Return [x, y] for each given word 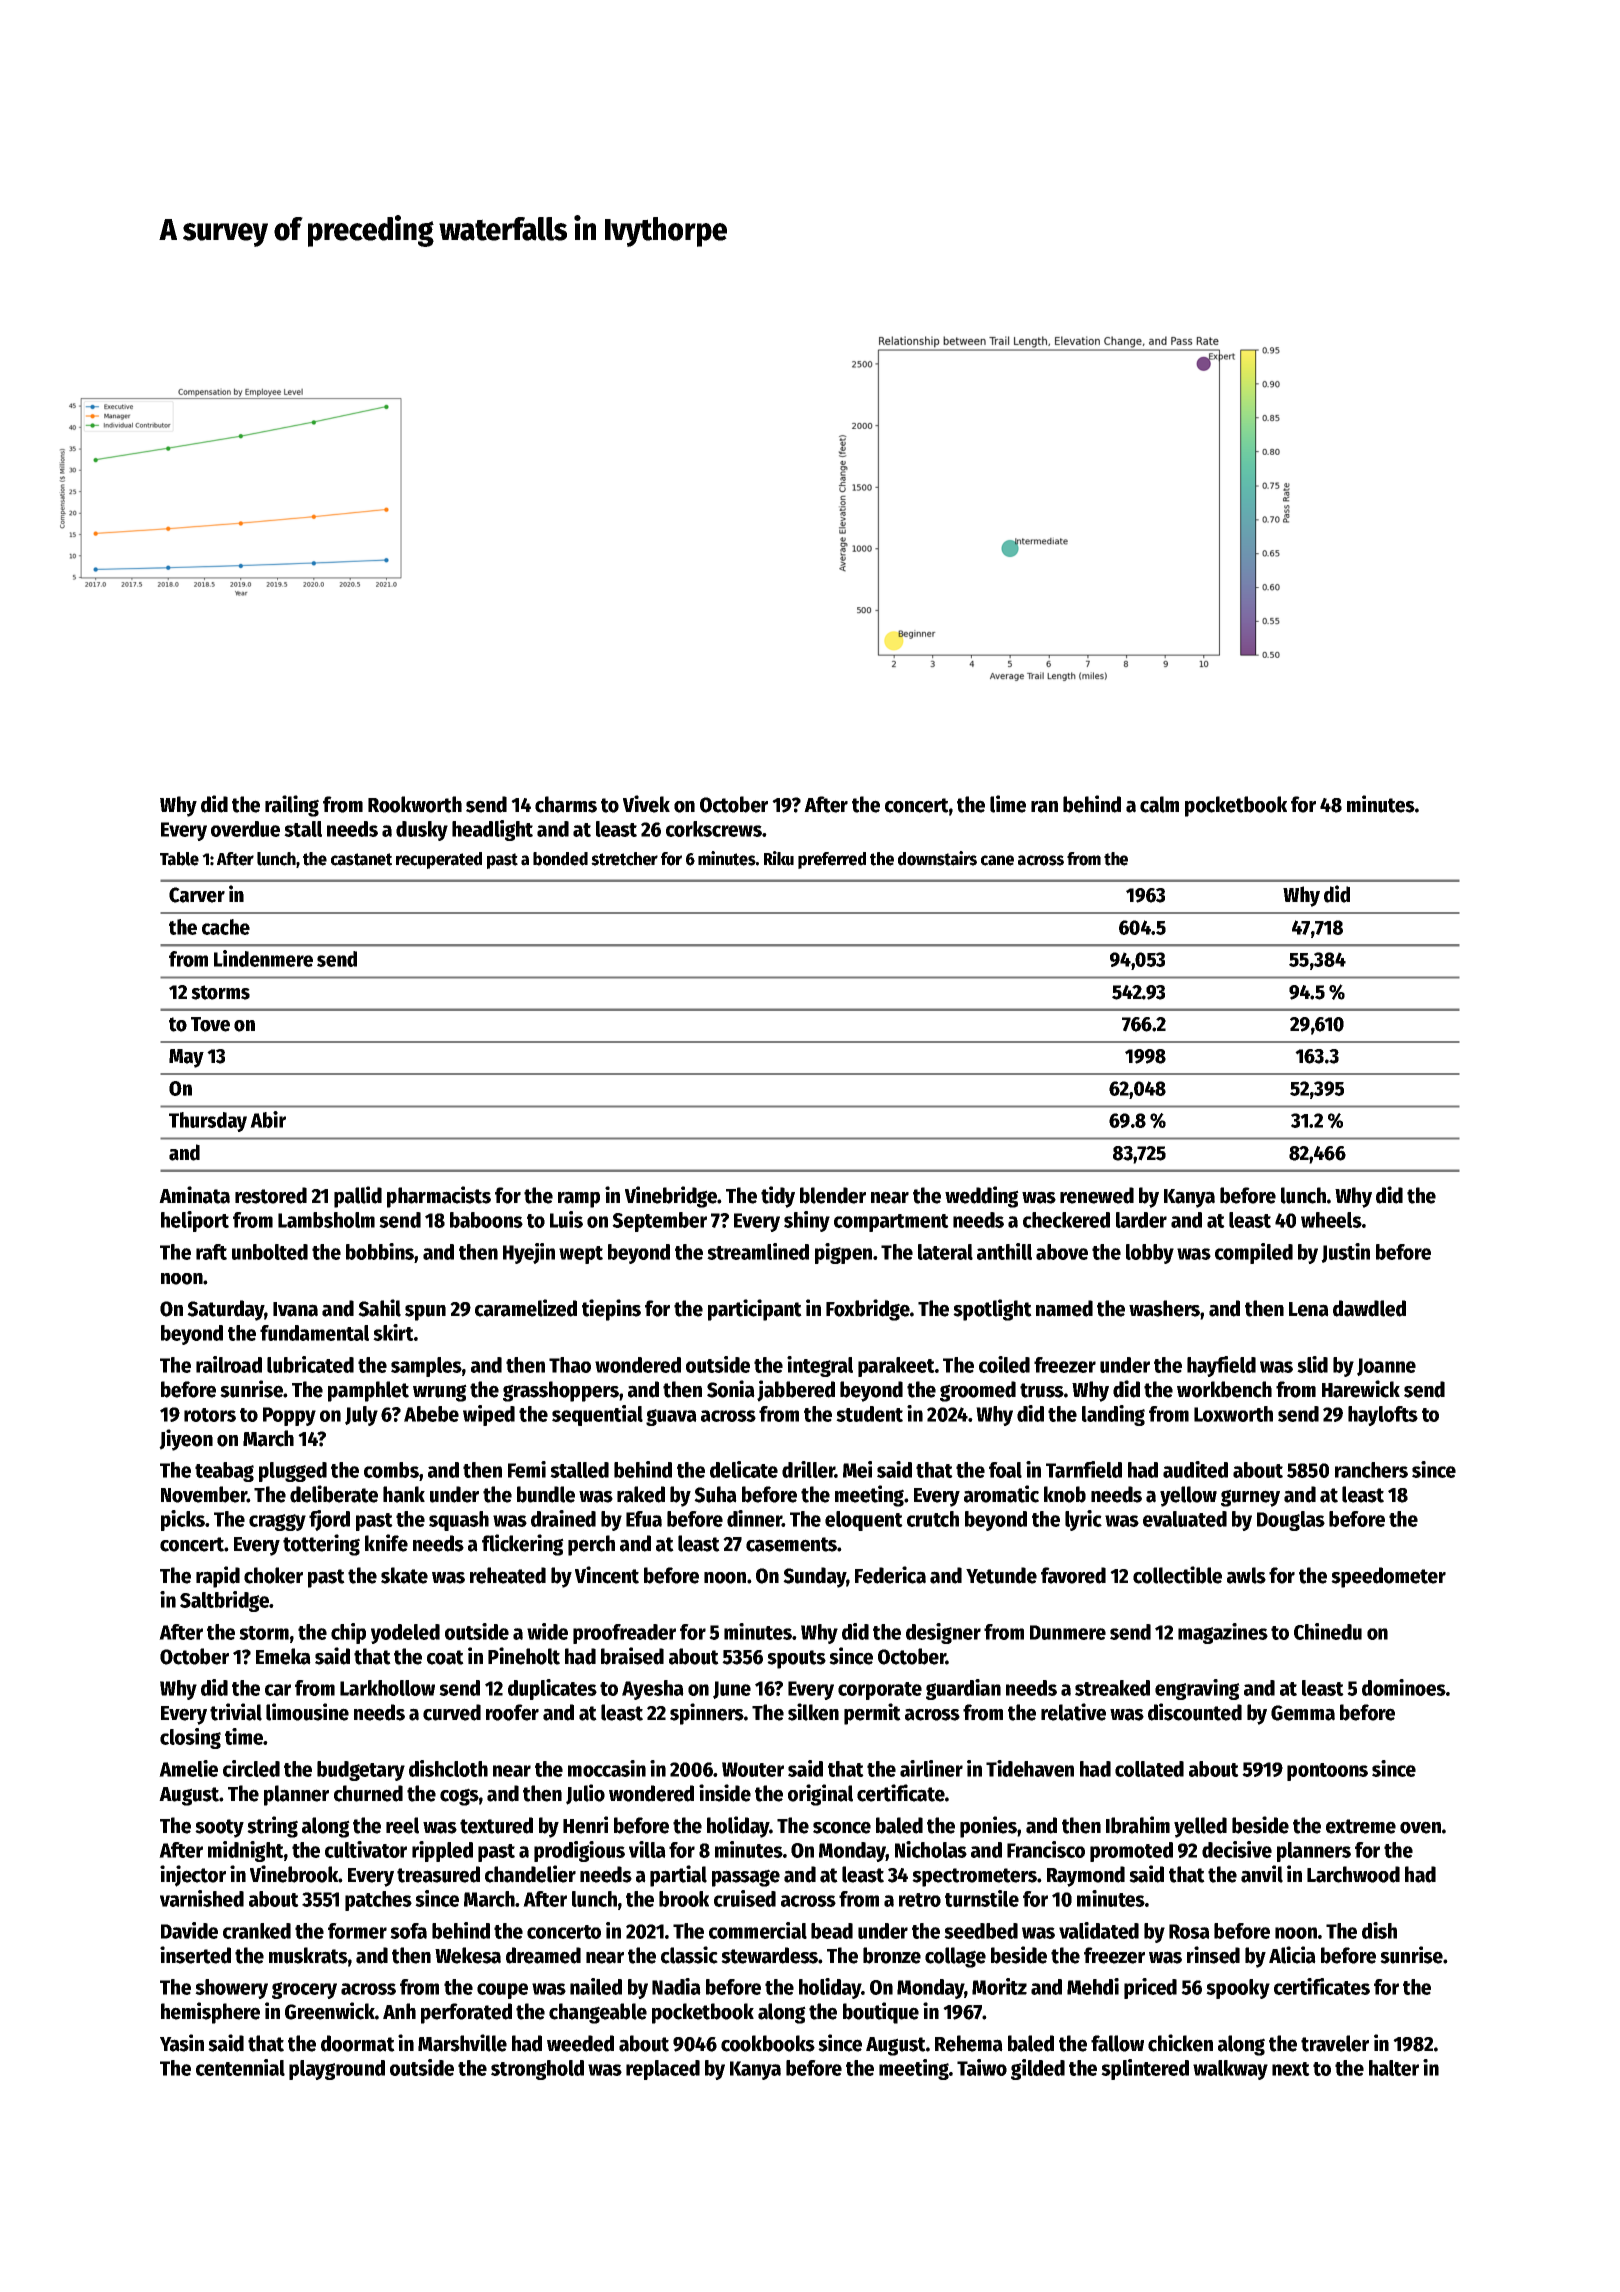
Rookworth [415, 804]
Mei [857, 1469]
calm [1159, 804]
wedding [982, 1197]
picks [183, 1520]
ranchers [1371, 1470]
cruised [745, 1898]
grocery [304, 1990]
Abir [268, 1119]
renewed [1097, 1195]
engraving [1197, 1689]
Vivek [646, 804]
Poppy [289, 1416]
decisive [1237, 1849]
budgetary [361, 1771]
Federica [890, 1575]
